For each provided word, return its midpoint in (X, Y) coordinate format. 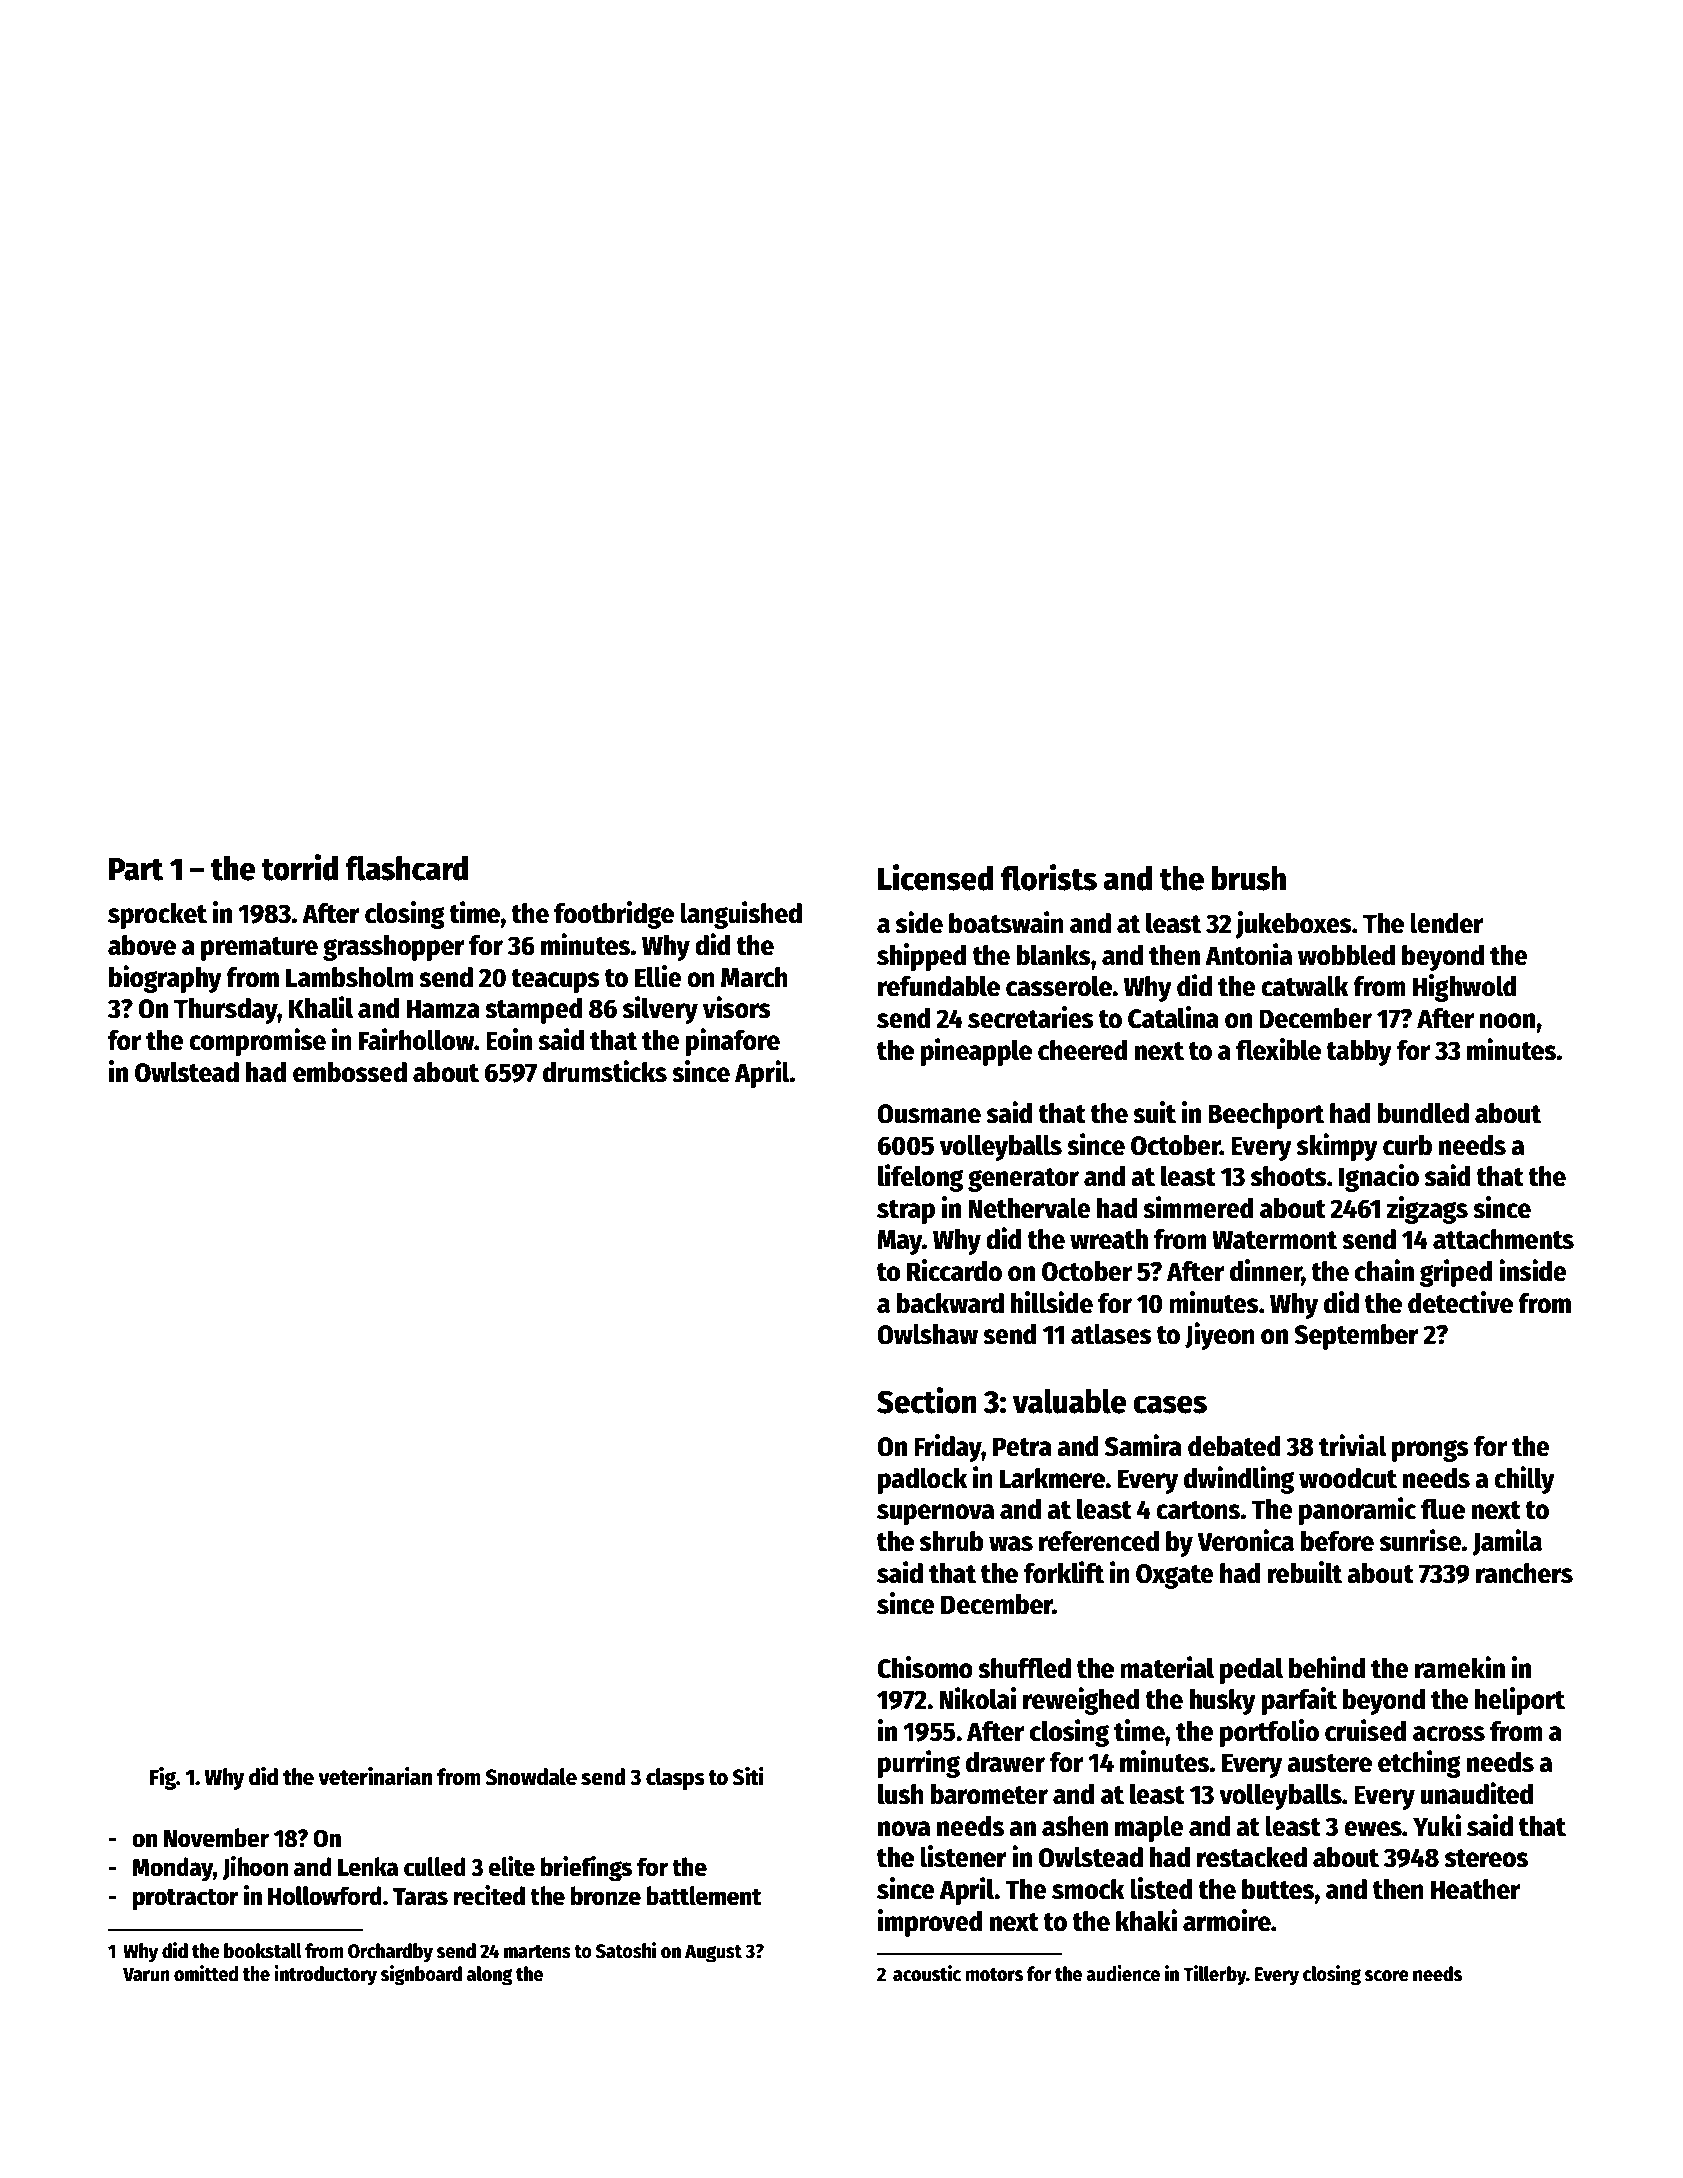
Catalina (1173, 1017)
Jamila (1507, 1542)
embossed (350, 1072)
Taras (420, 1897)
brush (1249, 878)
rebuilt (1304, 1572)
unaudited (1477, 1793)
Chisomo (925, 1667)
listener (963, 1856)
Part (136, 869)
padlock (922, 1480)
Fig (163, 1778)
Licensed (935, 877)
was (1011, 1544)
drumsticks (605, 1071)
